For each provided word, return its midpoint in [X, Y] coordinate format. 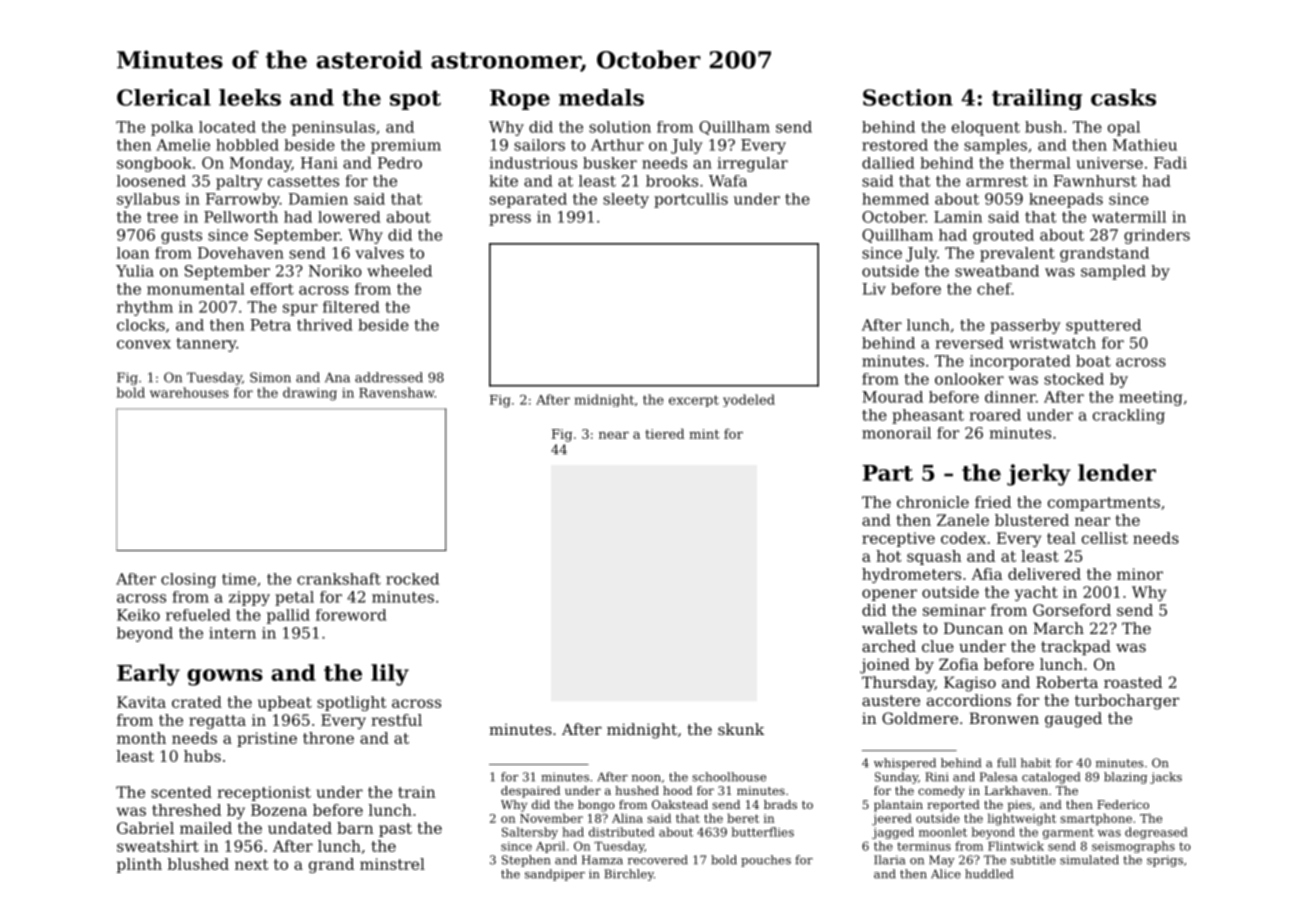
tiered [664, 433]
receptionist [264, 793]
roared [995, 415]
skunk [741, 729]
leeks [250, 97]
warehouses [189, 392]
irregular [753, 164]
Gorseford [1072, 610]
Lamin [958, 217]
